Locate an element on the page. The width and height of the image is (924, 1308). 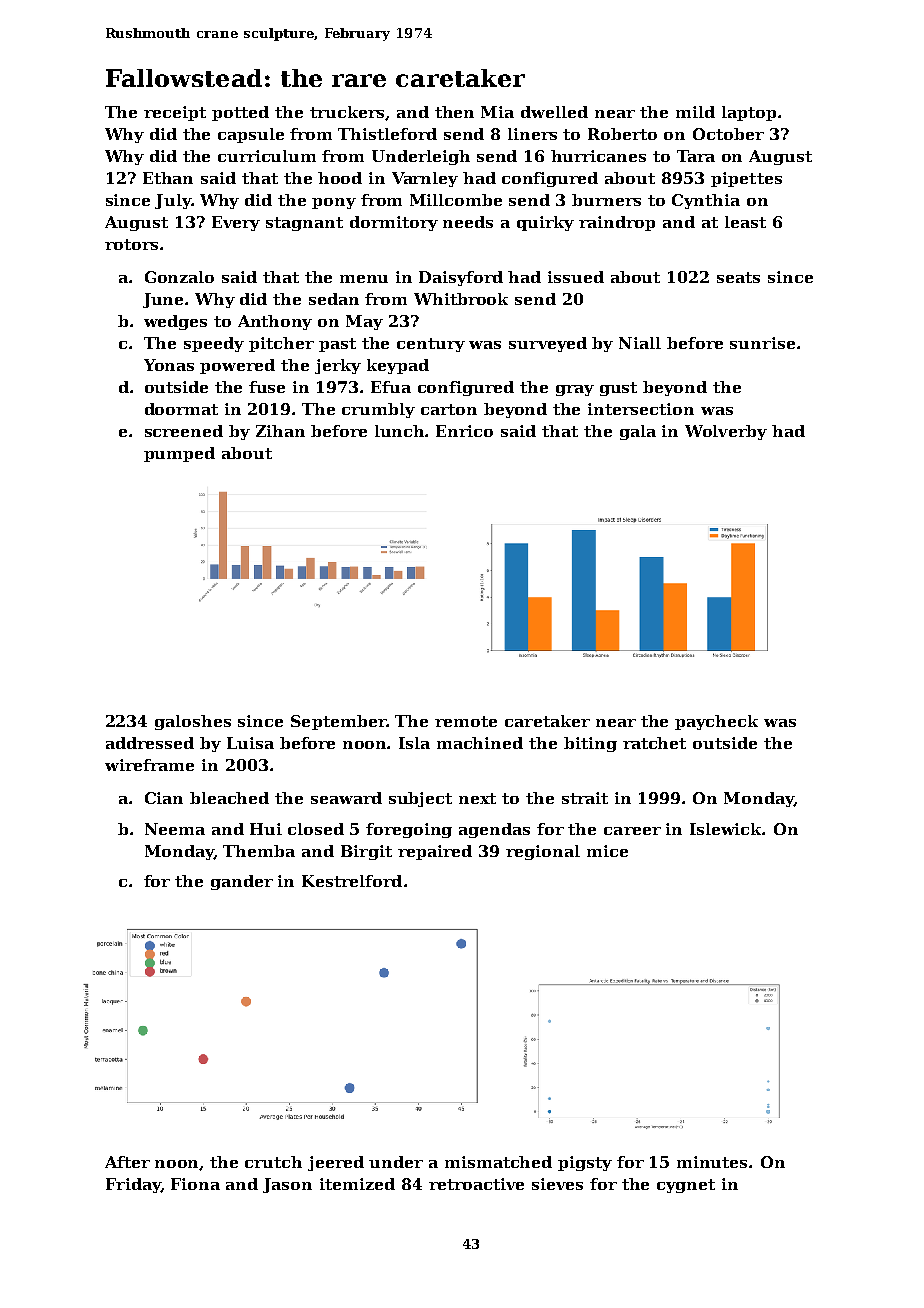
paycheck is located at coordinates (716, 722).
